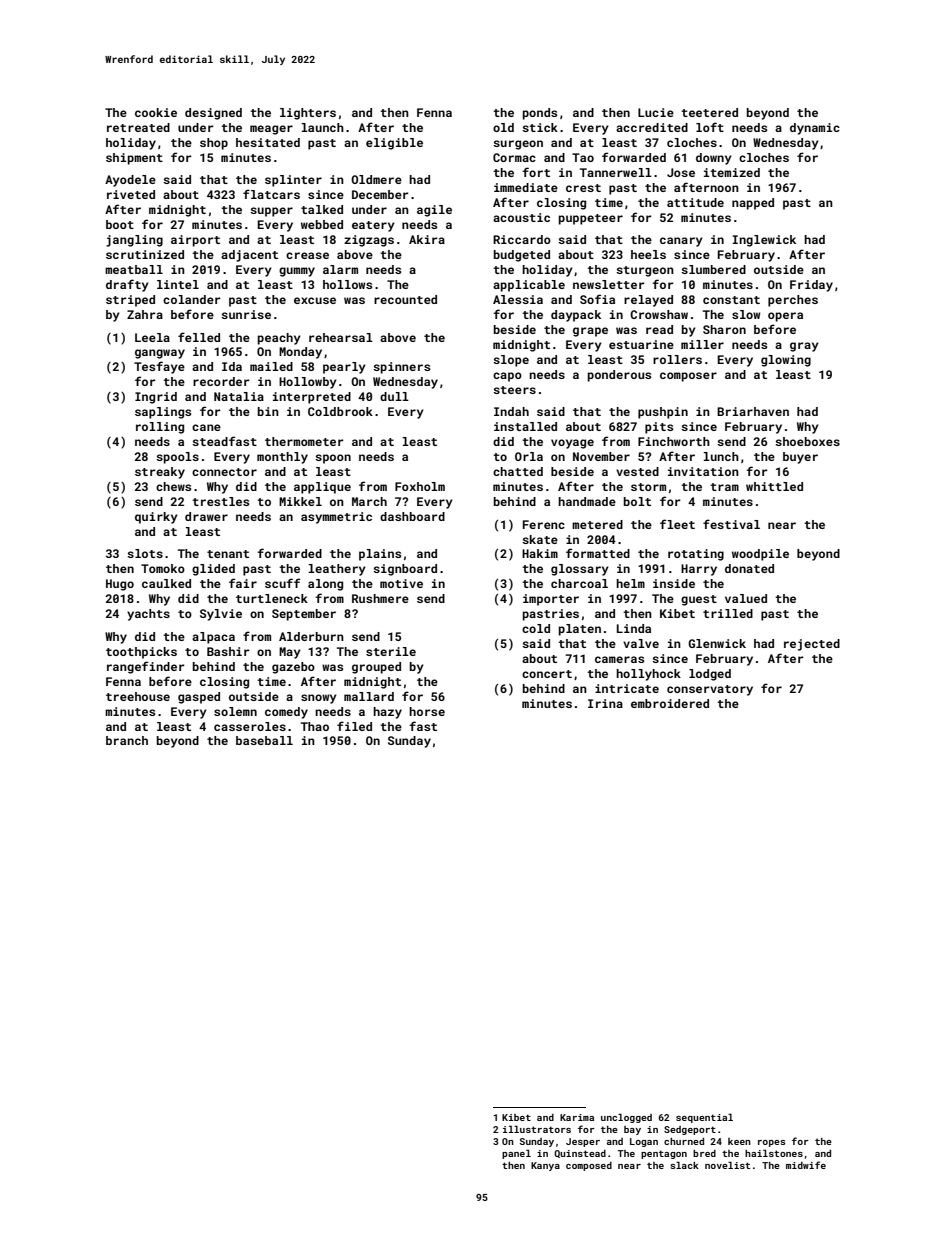 The height and width of the page is (1233, 952). What do you see at coordinates (206, 427) in the page?
I see `cane` at bounding box center [206, 427].
